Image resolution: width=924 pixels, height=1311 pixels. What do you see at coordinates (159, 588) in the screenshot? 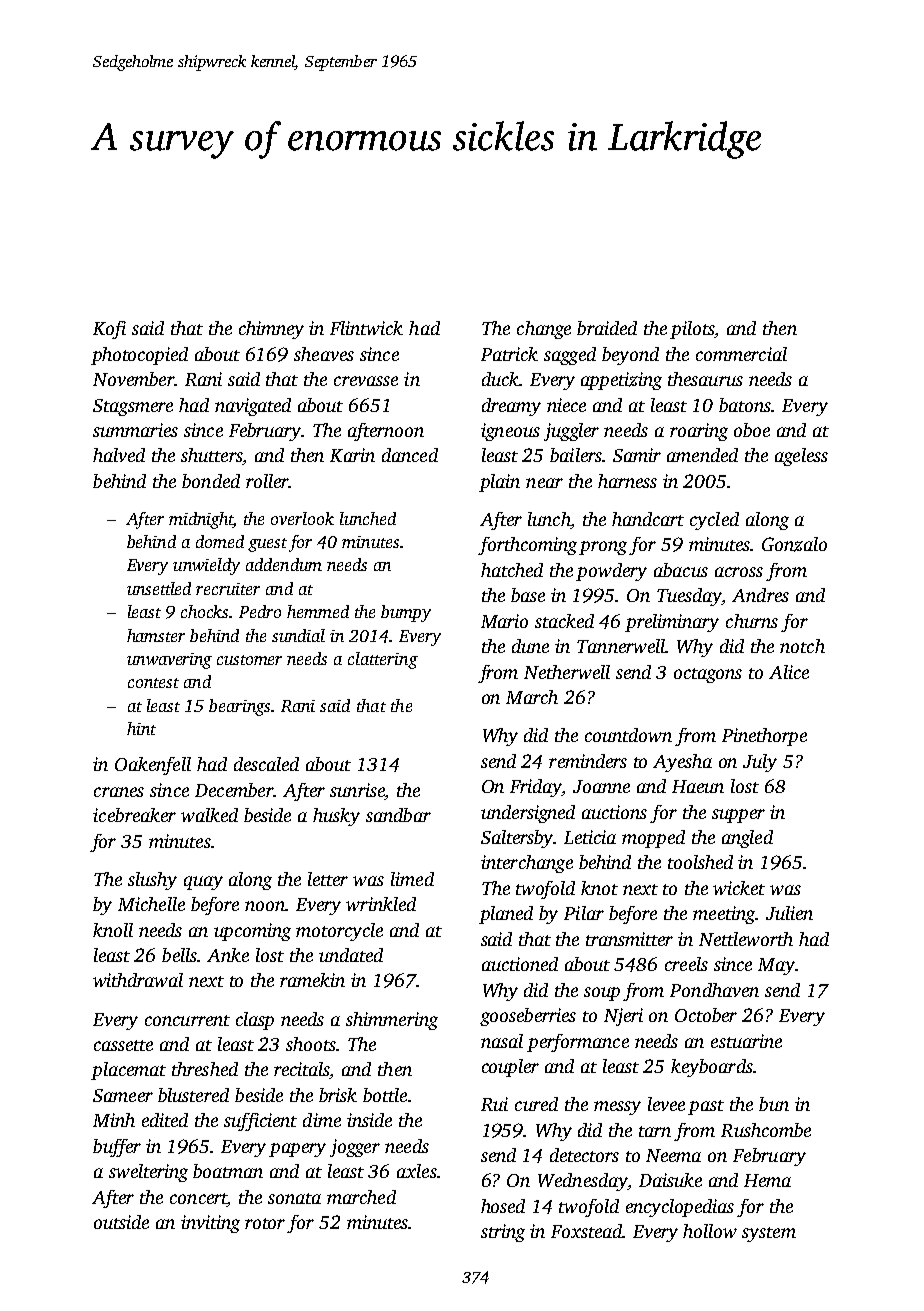
I see `unsettled` at bounding box center [159, 588].
